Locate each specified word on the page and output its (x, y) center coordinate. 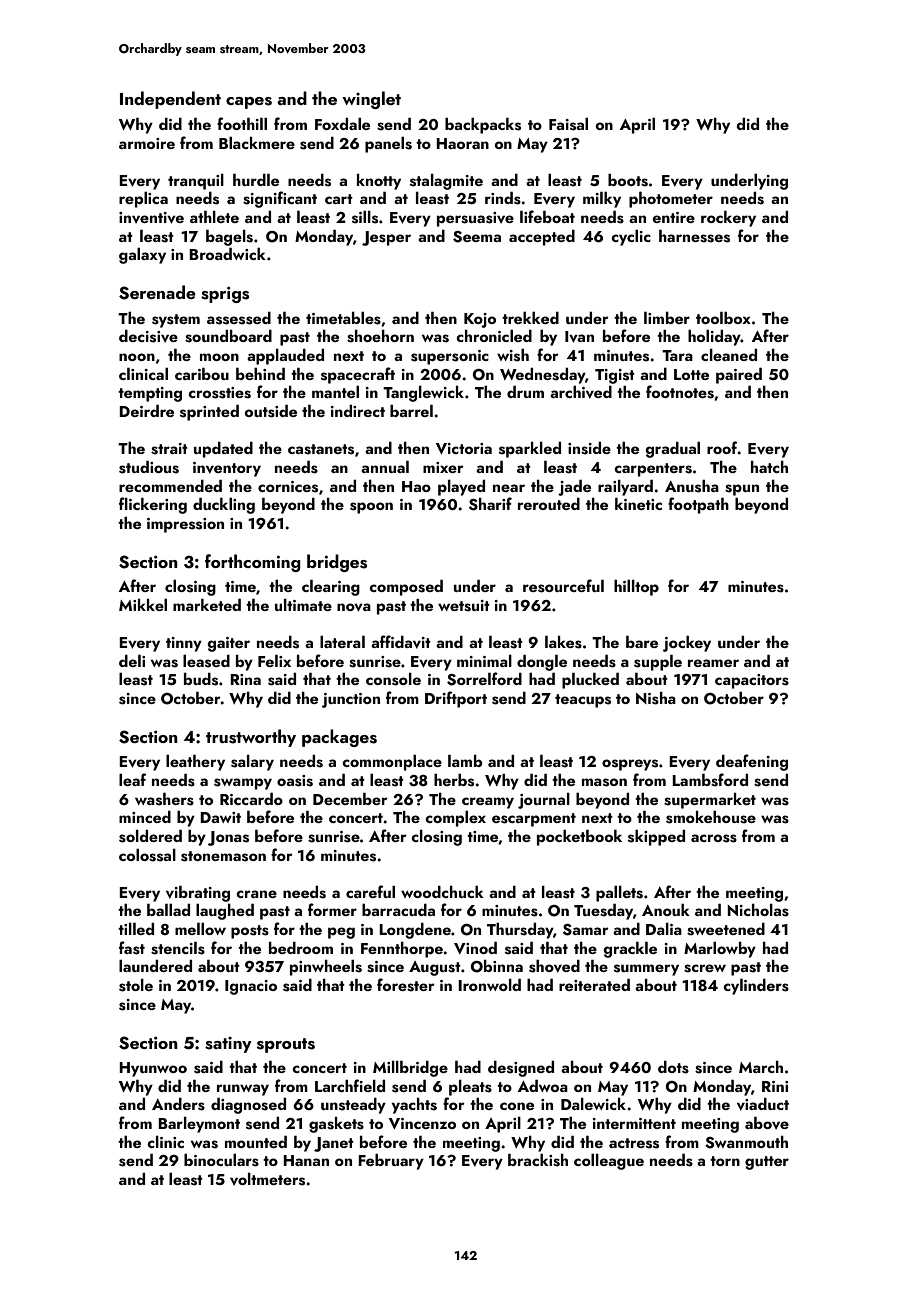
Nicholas (758, 910)
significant (280, 199)
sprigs (225, 294)
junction (351, 700)
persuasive (475, 219)
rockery (728, 219)
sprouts (286, 1045)
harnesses (694, 236)
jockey (687, 644)
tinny (184, 644)
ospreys (630, 765)
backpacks (483, 126)
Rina (245, 679)
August (435, 968)
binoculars (221, 1160)
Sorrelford (484, 679)
